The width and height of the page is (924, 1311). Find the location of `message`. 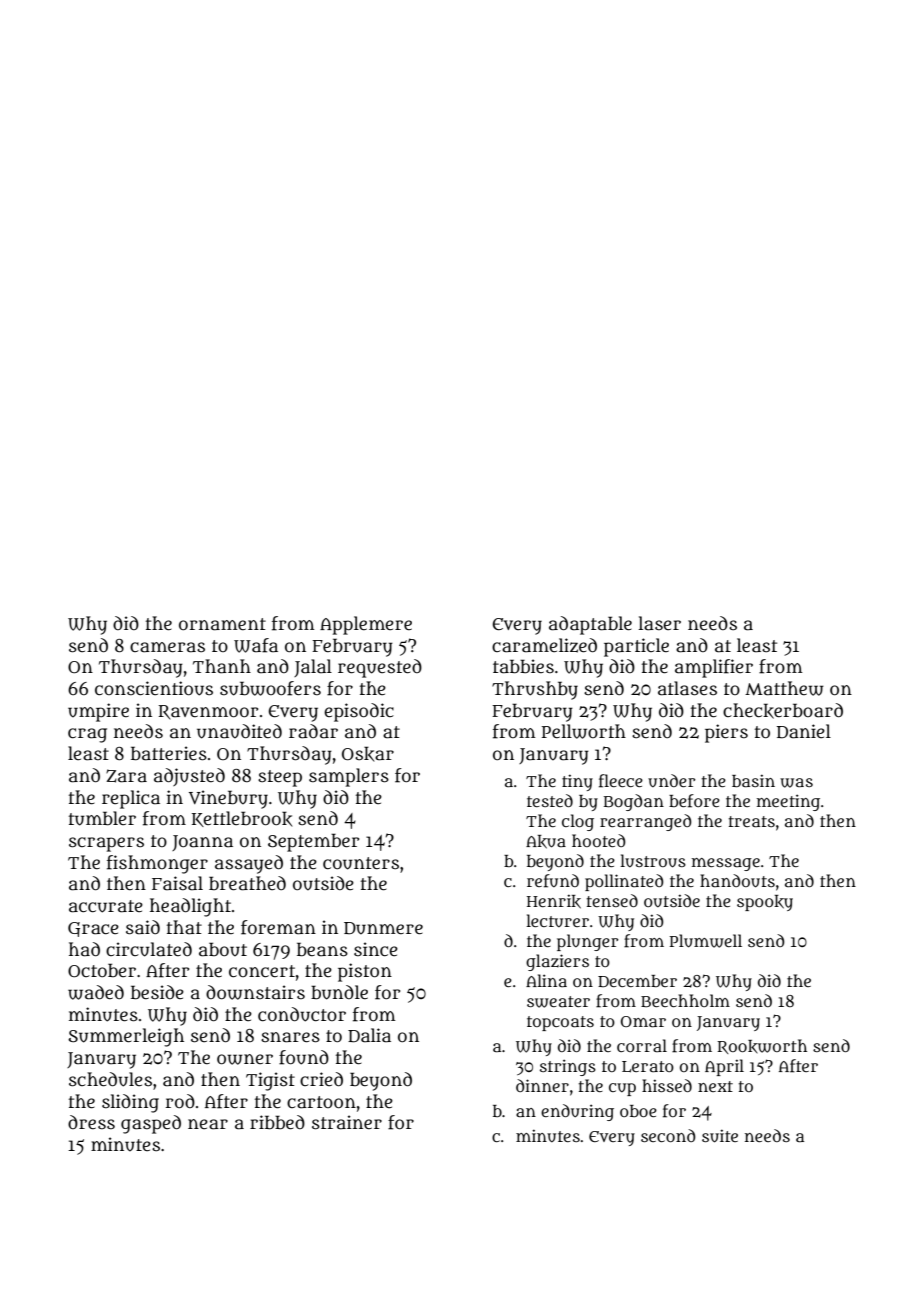

message is located at coordinates (726, 864).
